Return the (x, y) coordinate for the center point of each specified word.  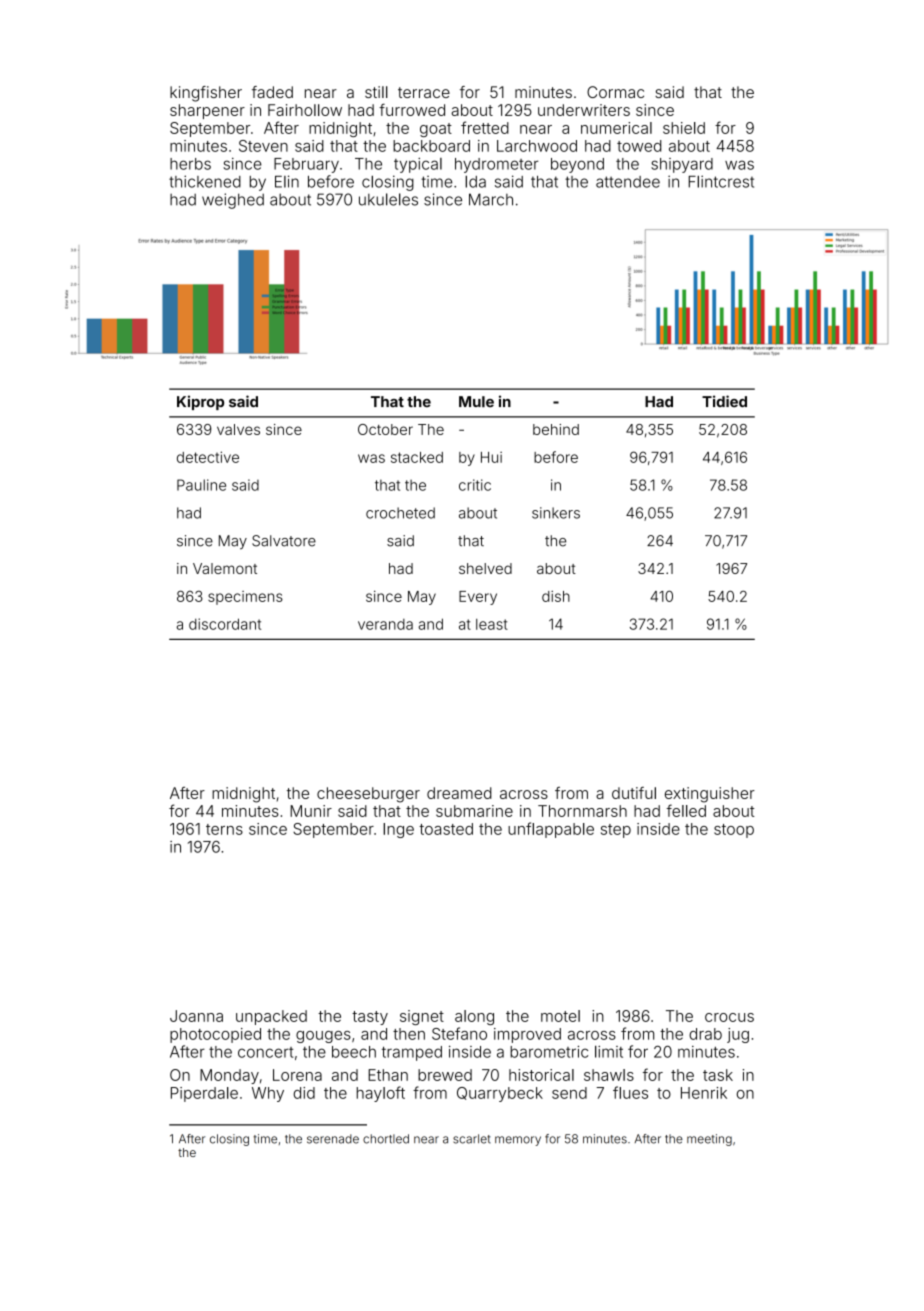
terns (224, 829)
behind (556, 429)
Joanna (196, 1016)
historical (541, 1075)
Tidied (724, 401)
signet (422, 1017)
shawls (609, 1075)
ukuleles (388, 199)
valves (238, 429)
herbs (190, 164)
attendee (628, 182)
